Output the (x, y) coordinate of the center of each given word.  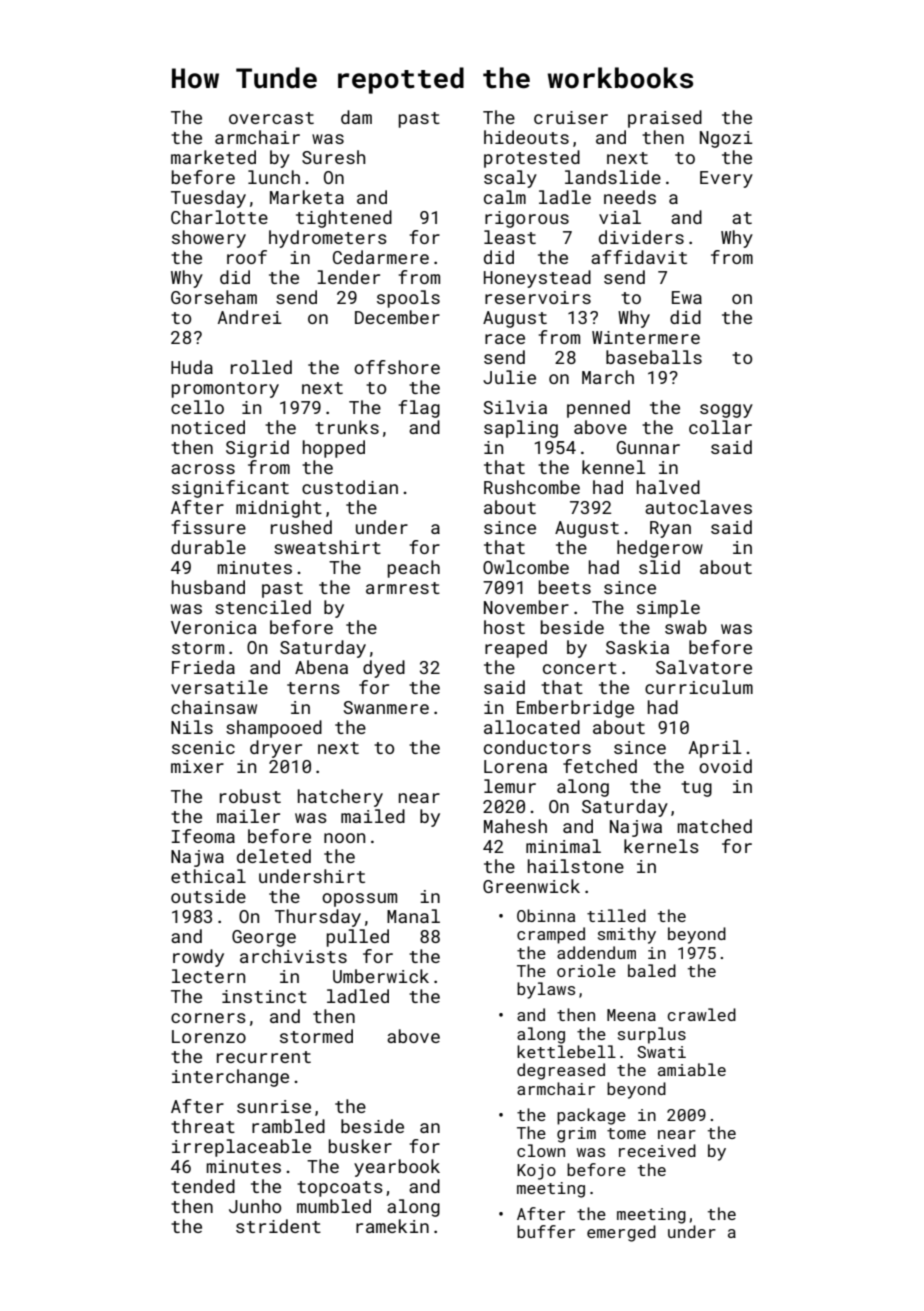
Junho (255, 1206)
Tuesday (208, 199)
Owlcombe (526, 567)
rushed (301, 527)
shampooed (274, 729)
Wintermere (646, 337)
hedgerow (660, 549)
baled (652, 970)
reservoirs (538, 297)
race (505, 339)
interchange (230, 1078)
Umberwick (381, 976)
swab (686, 627)
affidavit (639, 257)
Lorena (515, 766)
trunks (347, 427)
